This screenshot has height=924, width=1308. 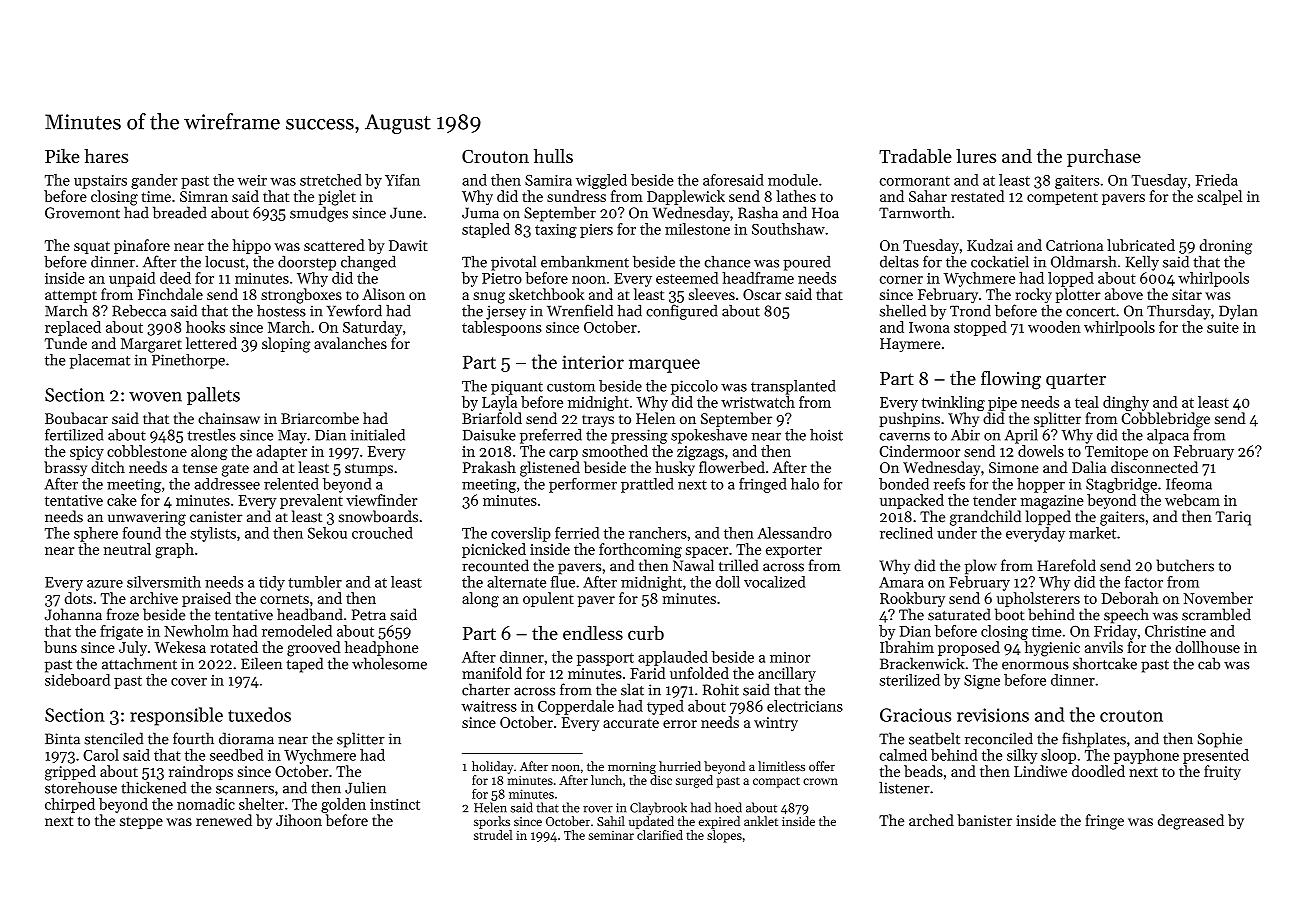 What do you see at coordinates (907, 647) in the screenshot?
I see `Ibrahim` at bounding box center [907, 647].
